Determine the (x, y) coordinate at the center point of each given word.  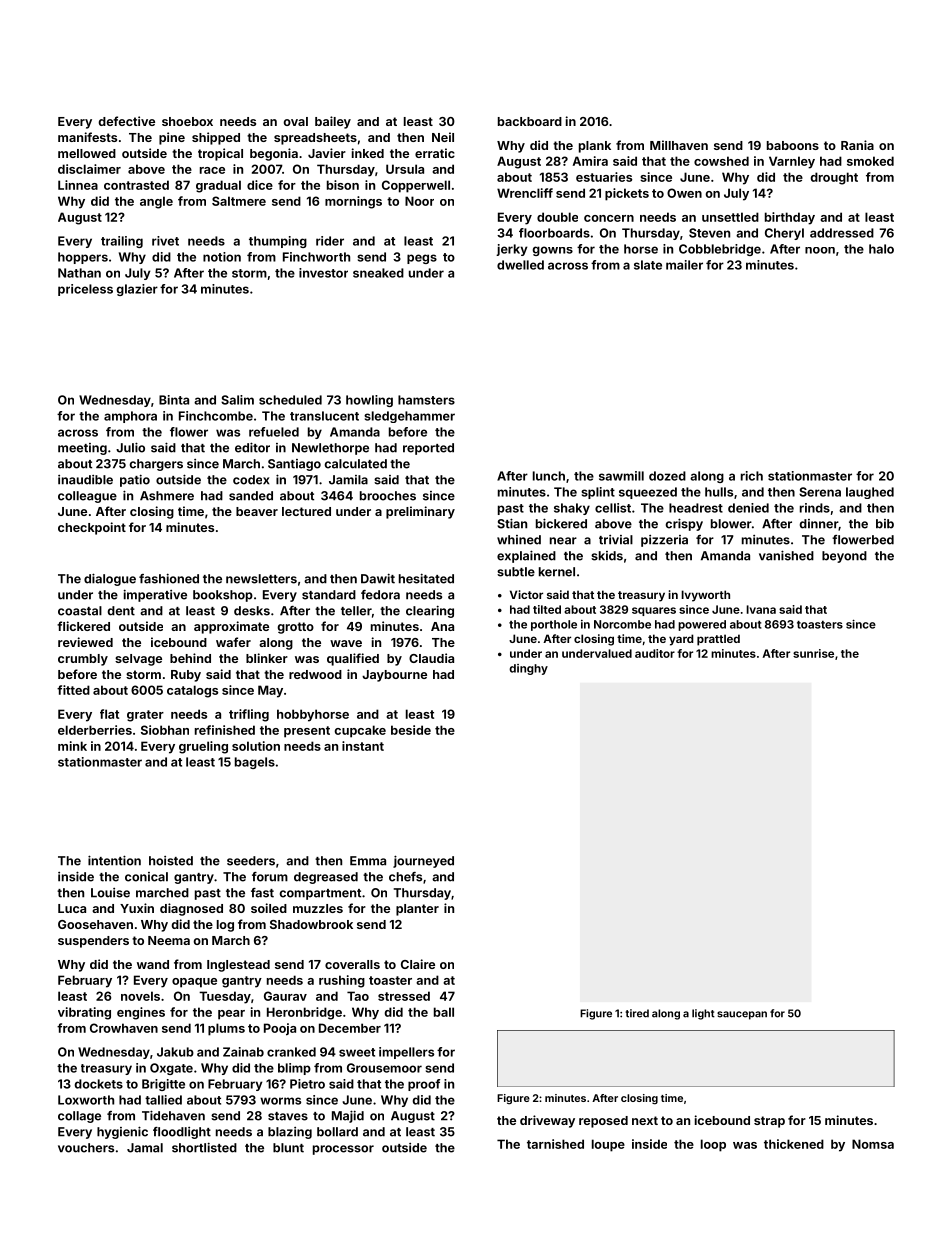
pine (172, 138)
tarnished (555, 1144)
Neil (443, 137)
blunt (288, 1148)
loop (713, 1145)
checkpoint (92, 528)
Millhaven (679, 145)
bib (885, 524)
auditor (655, 653)
